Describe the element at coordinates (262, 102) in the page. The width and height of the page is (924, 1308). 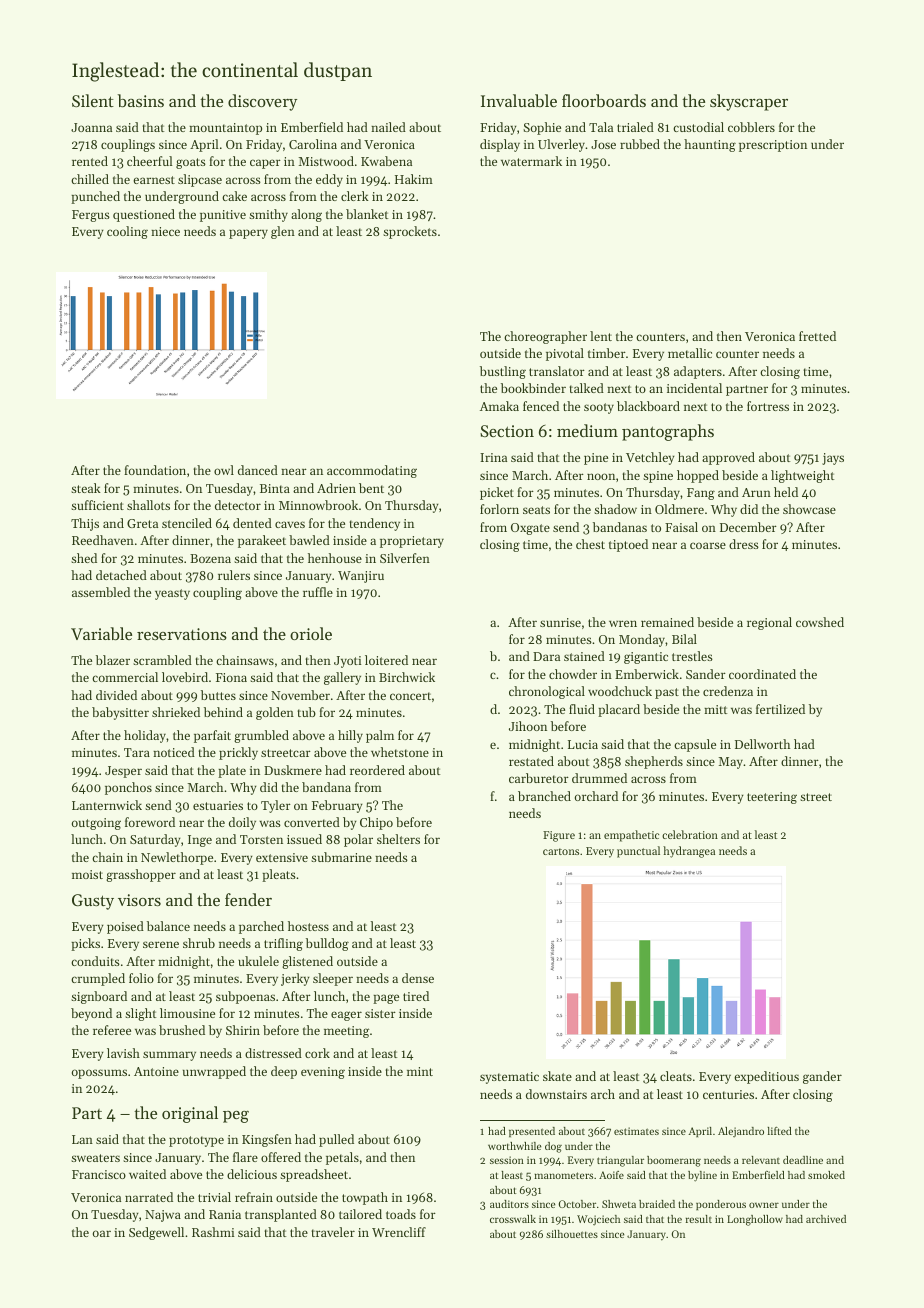
I see `discovery` at that location.
